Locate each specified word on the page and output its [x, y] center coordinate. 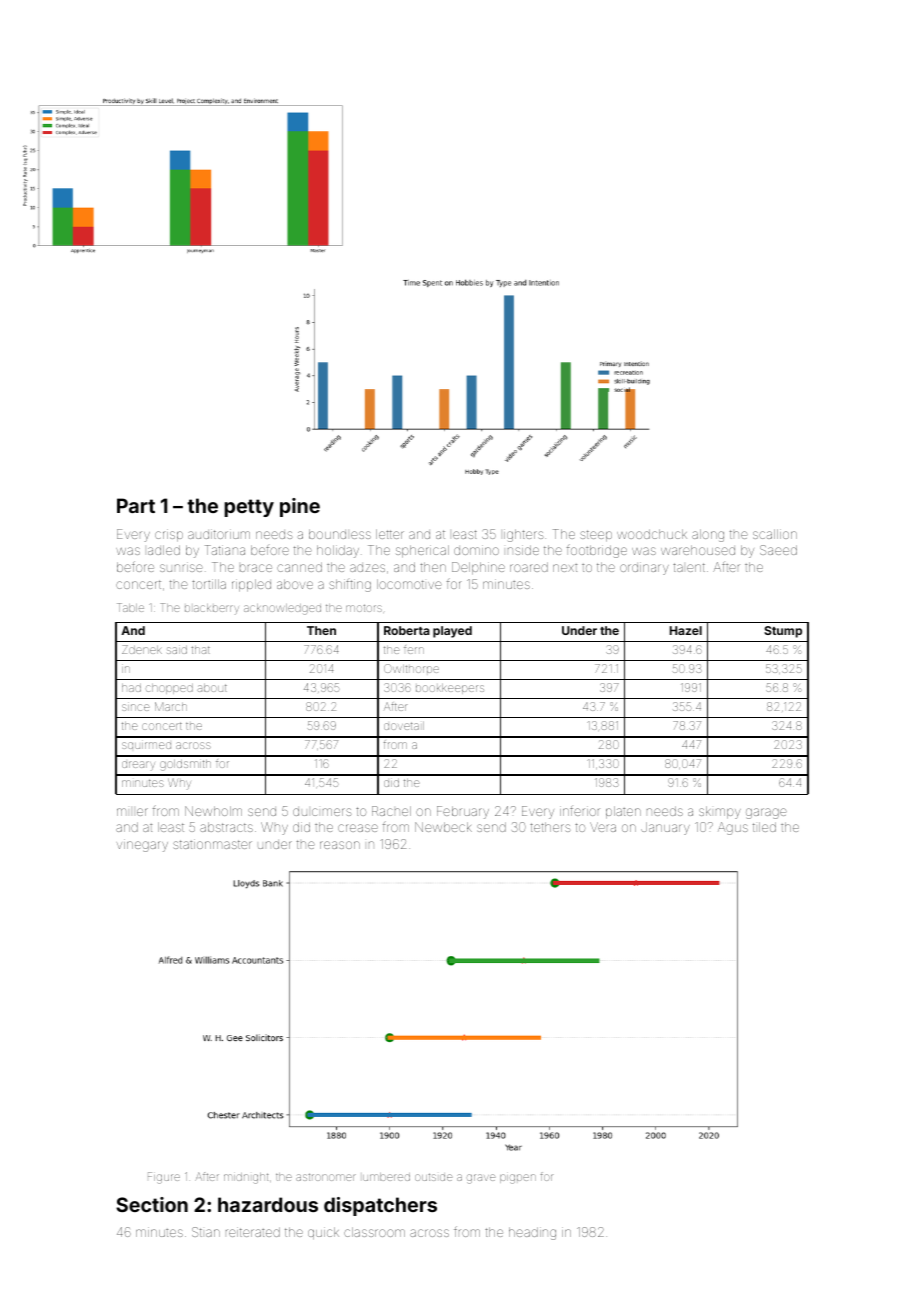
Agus [733, 828]
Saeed [778, 550]
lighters [524, 535]
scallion [775, 534]
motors [364, 608]
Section [152, 1204]
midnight [246, 1178]
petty [249, 508]
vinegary [142, 845]
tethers [550, 827]
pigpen [518, 1179]
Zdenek [142, 649]
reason [340, 845]
